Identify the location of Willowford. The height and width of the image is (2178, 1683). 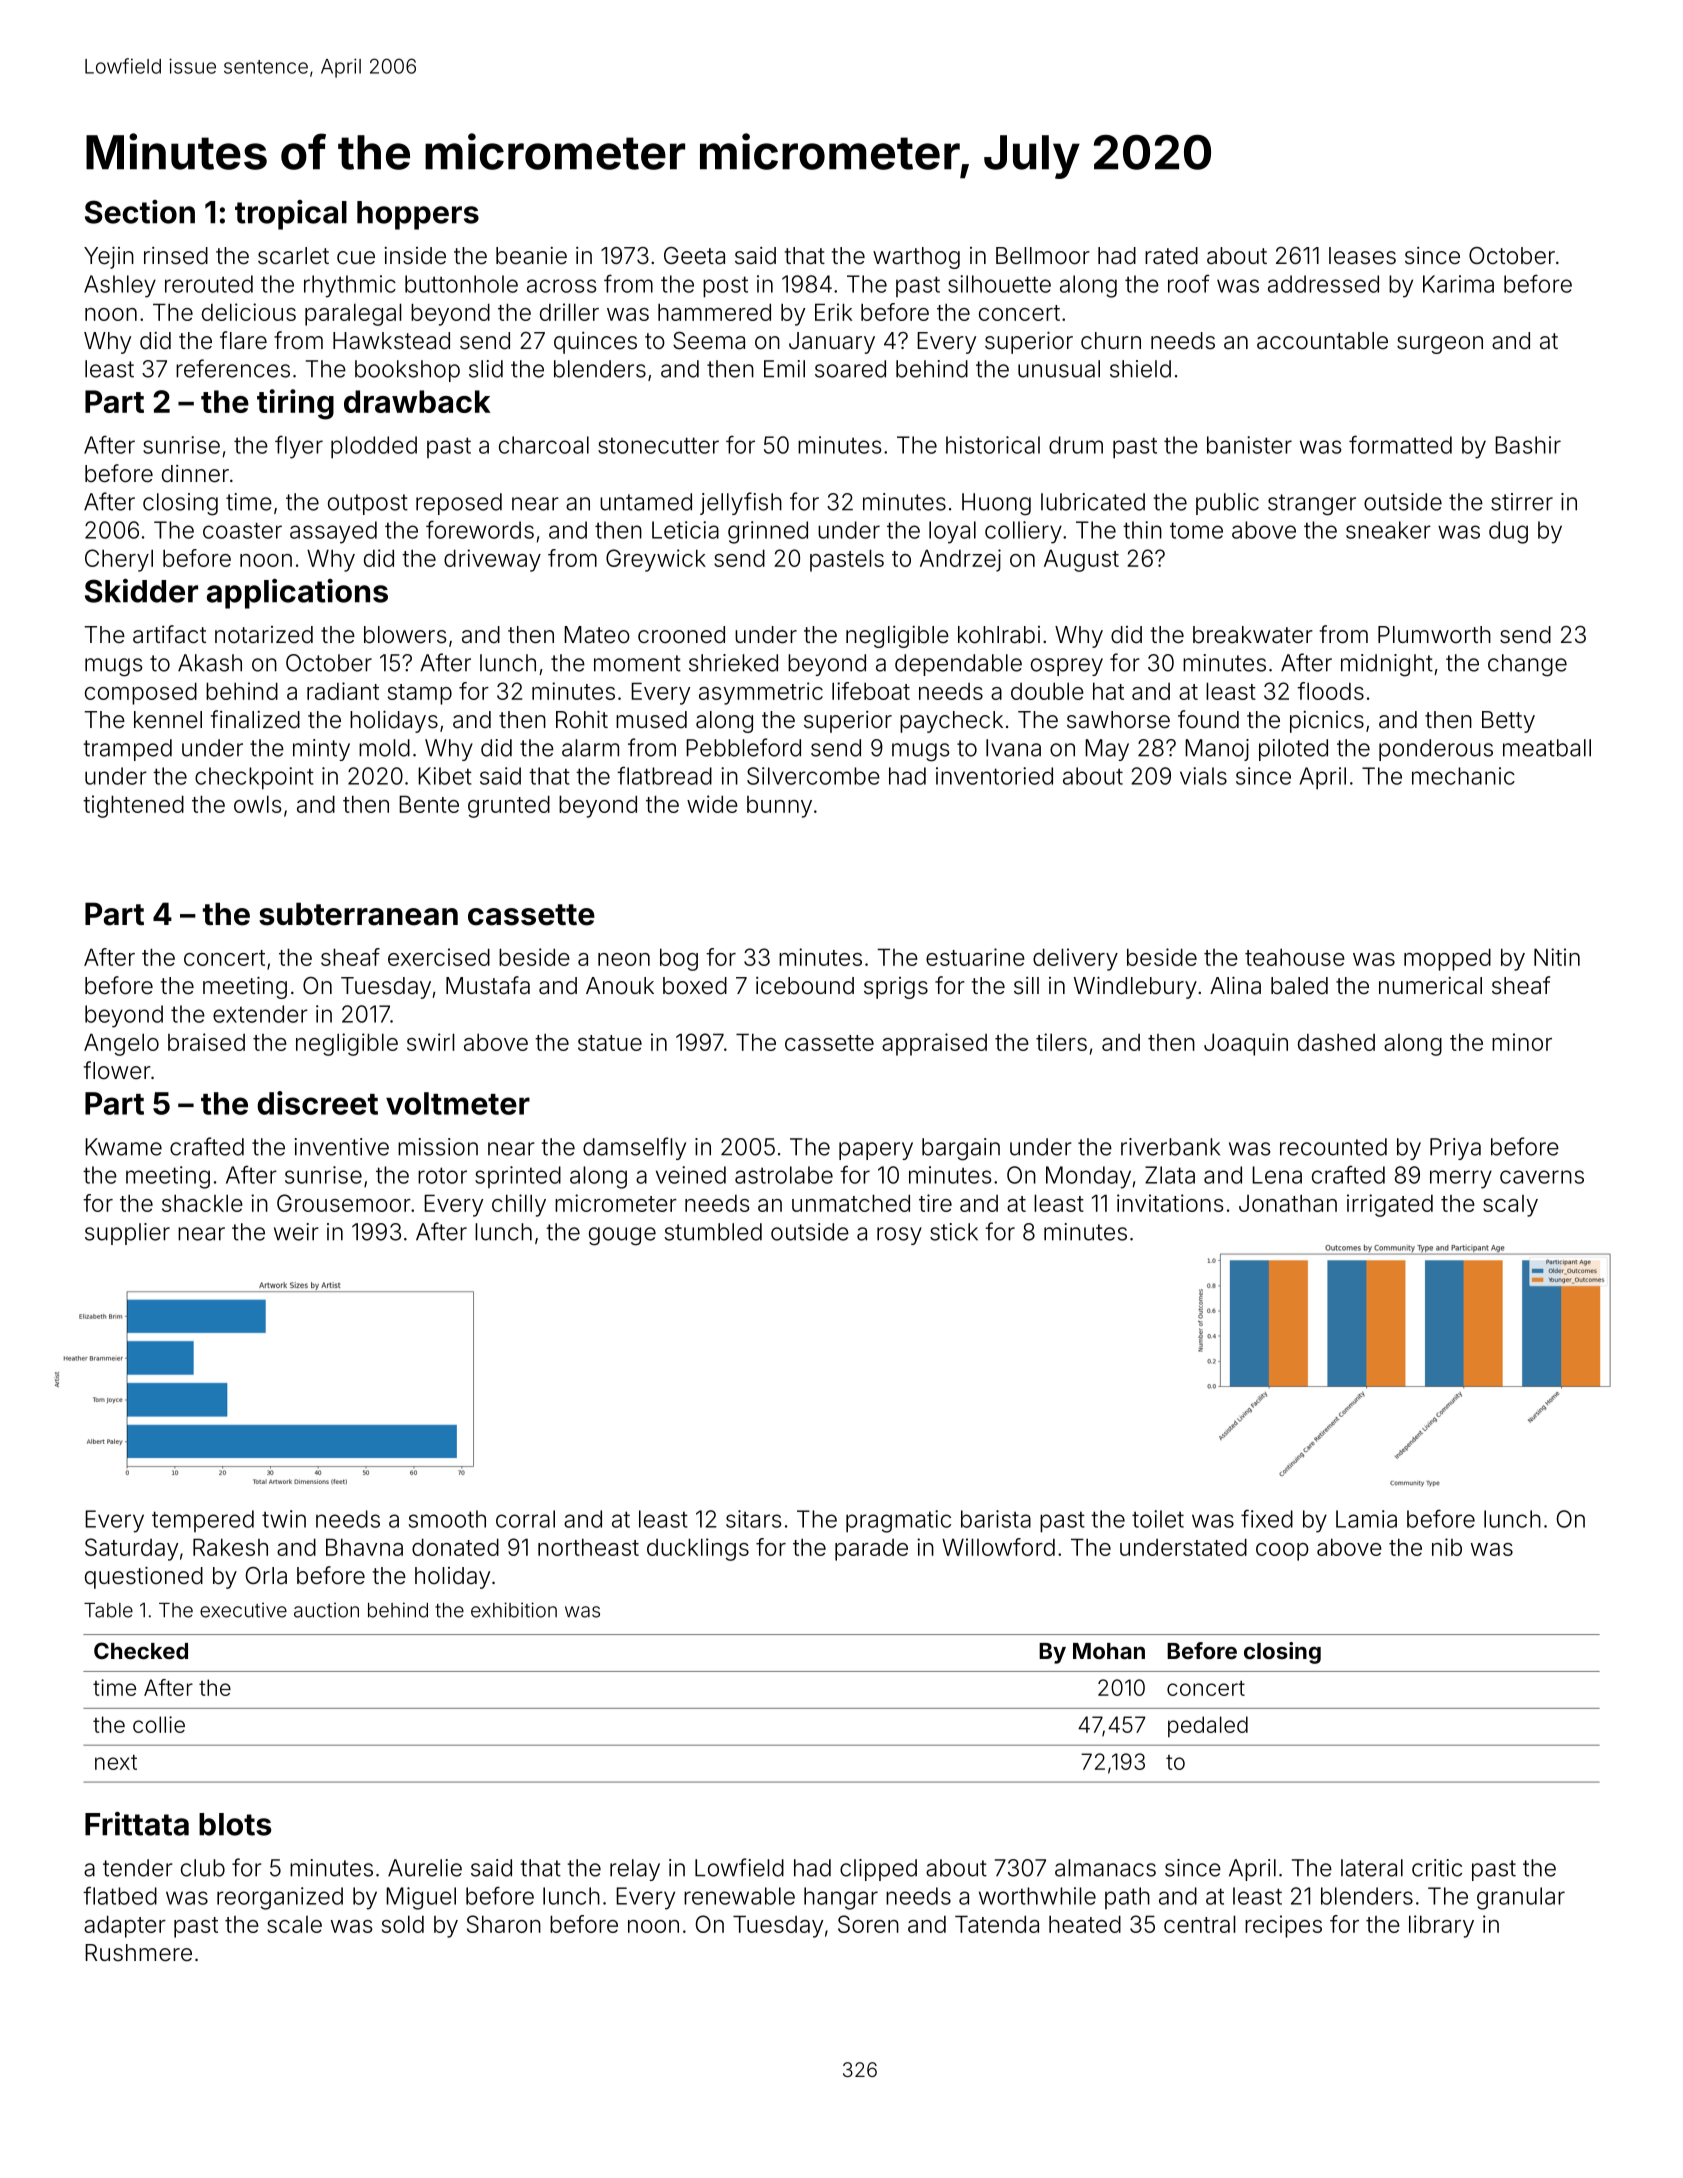
(998, 1547).
